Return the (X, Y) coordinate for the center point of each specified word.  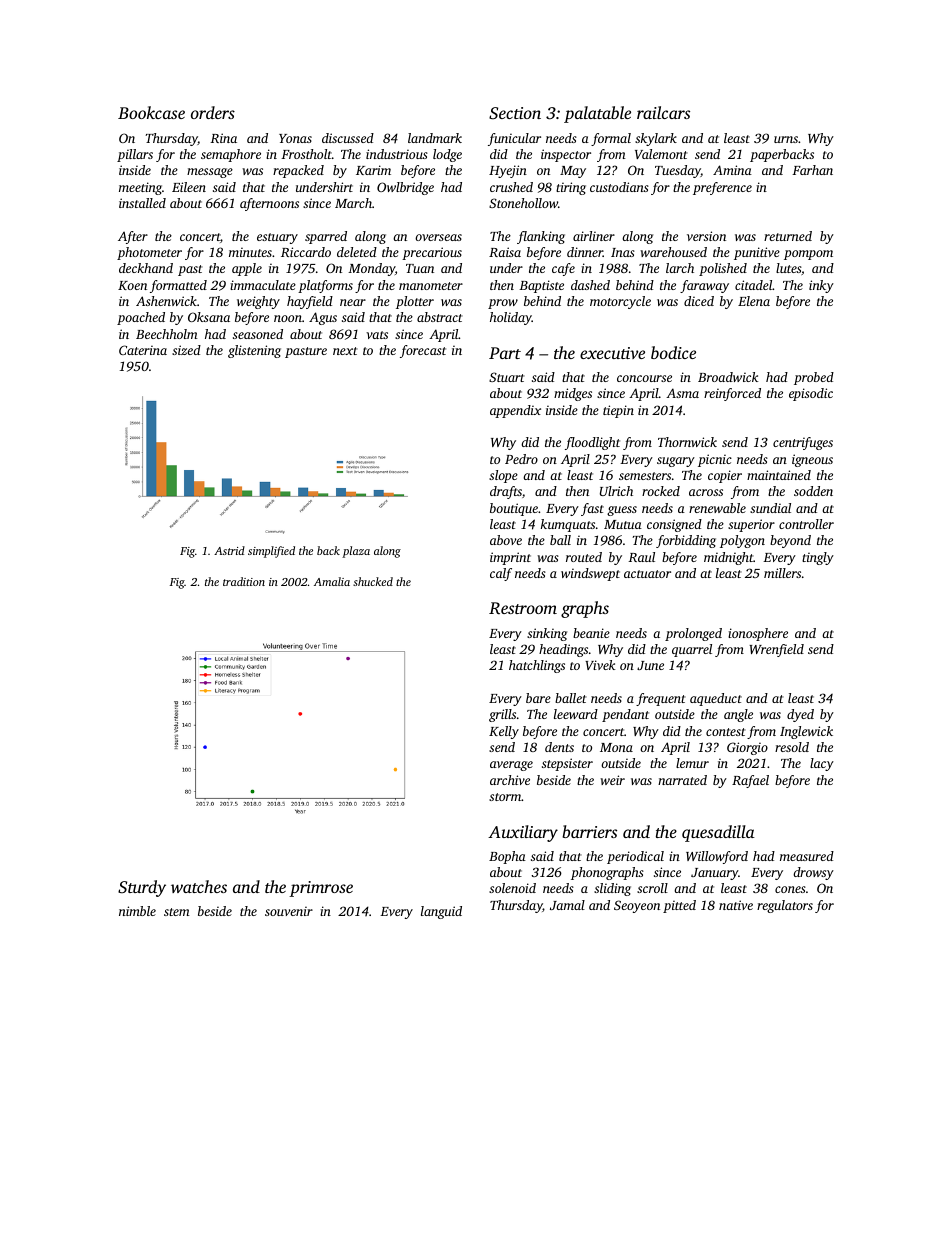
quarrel (692, 650)
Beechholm (167, 334)
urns (786, 139)
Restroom (523, 608)
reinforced (732, 394)
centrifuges (803, 443)
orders (213, 112)
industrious (397, 154)
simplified (271, 552)
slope (503, 476)
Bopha (507, 857)
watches (199, 886)
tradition (244, 581)
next (345, 351)
